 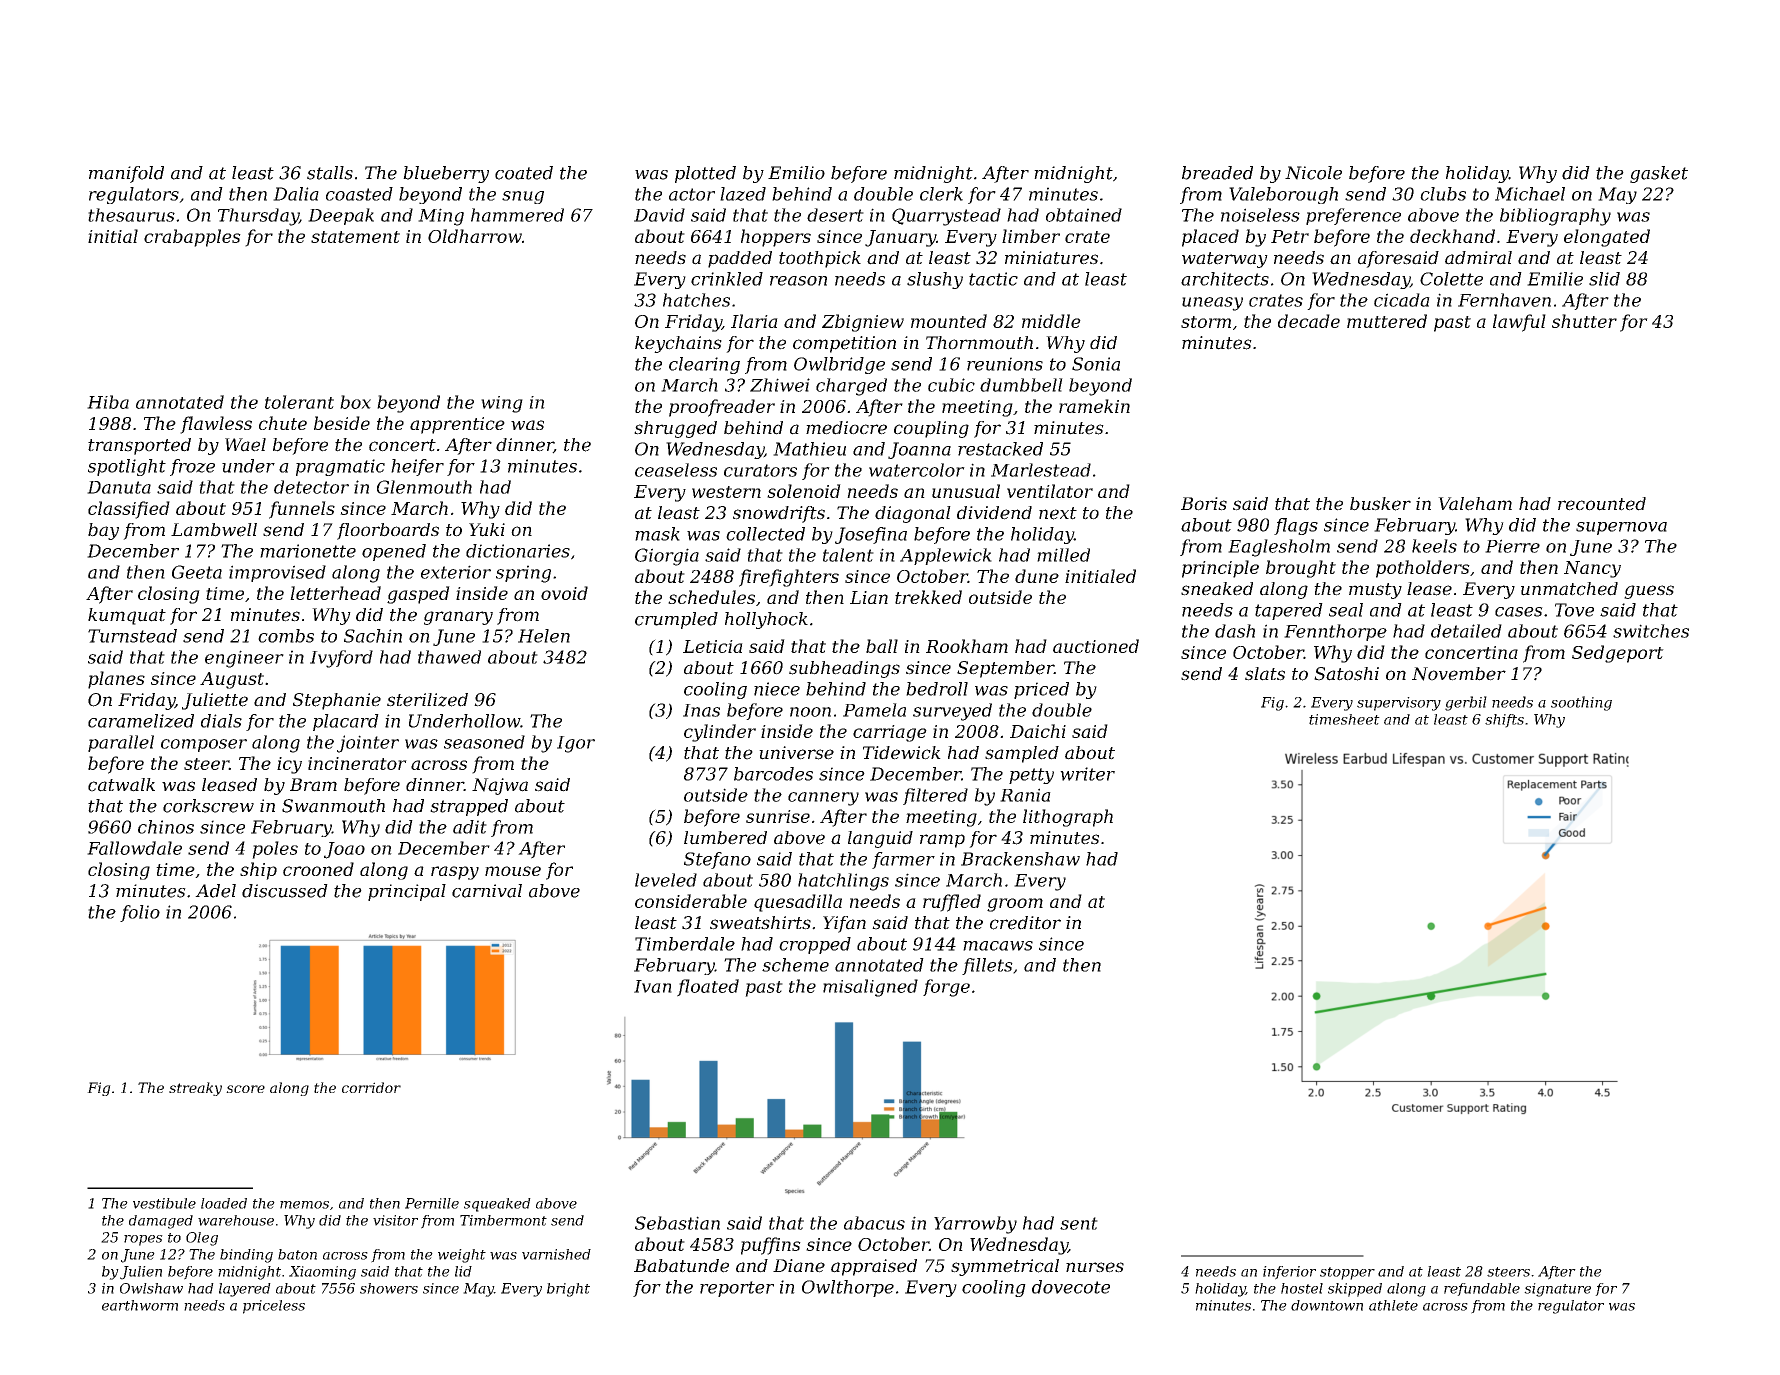 I want to click on Helen, so click(x=544, y=636).
